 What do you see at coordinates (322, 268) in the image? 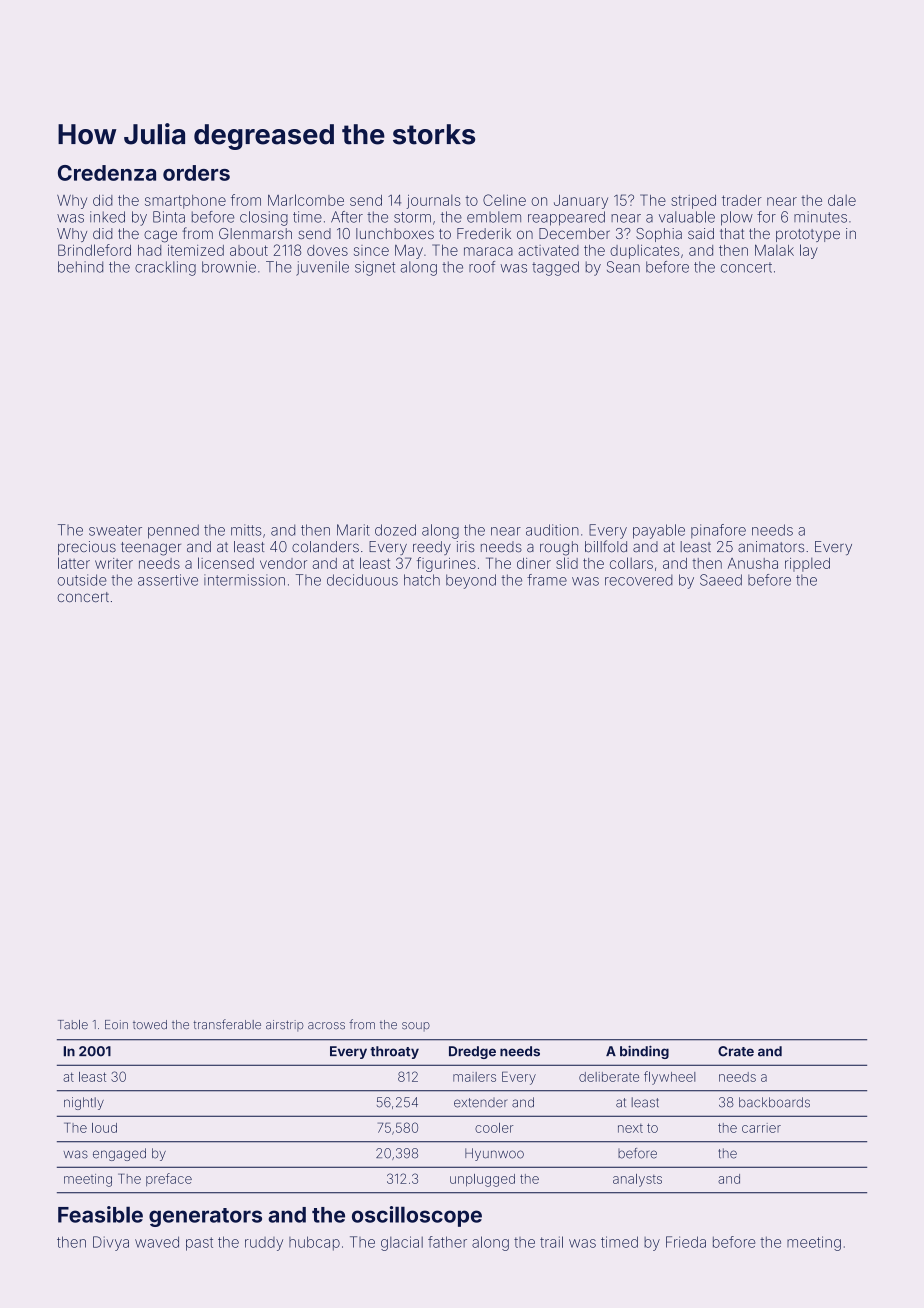
I see `juvenile` at bounding box center [322, 268].
